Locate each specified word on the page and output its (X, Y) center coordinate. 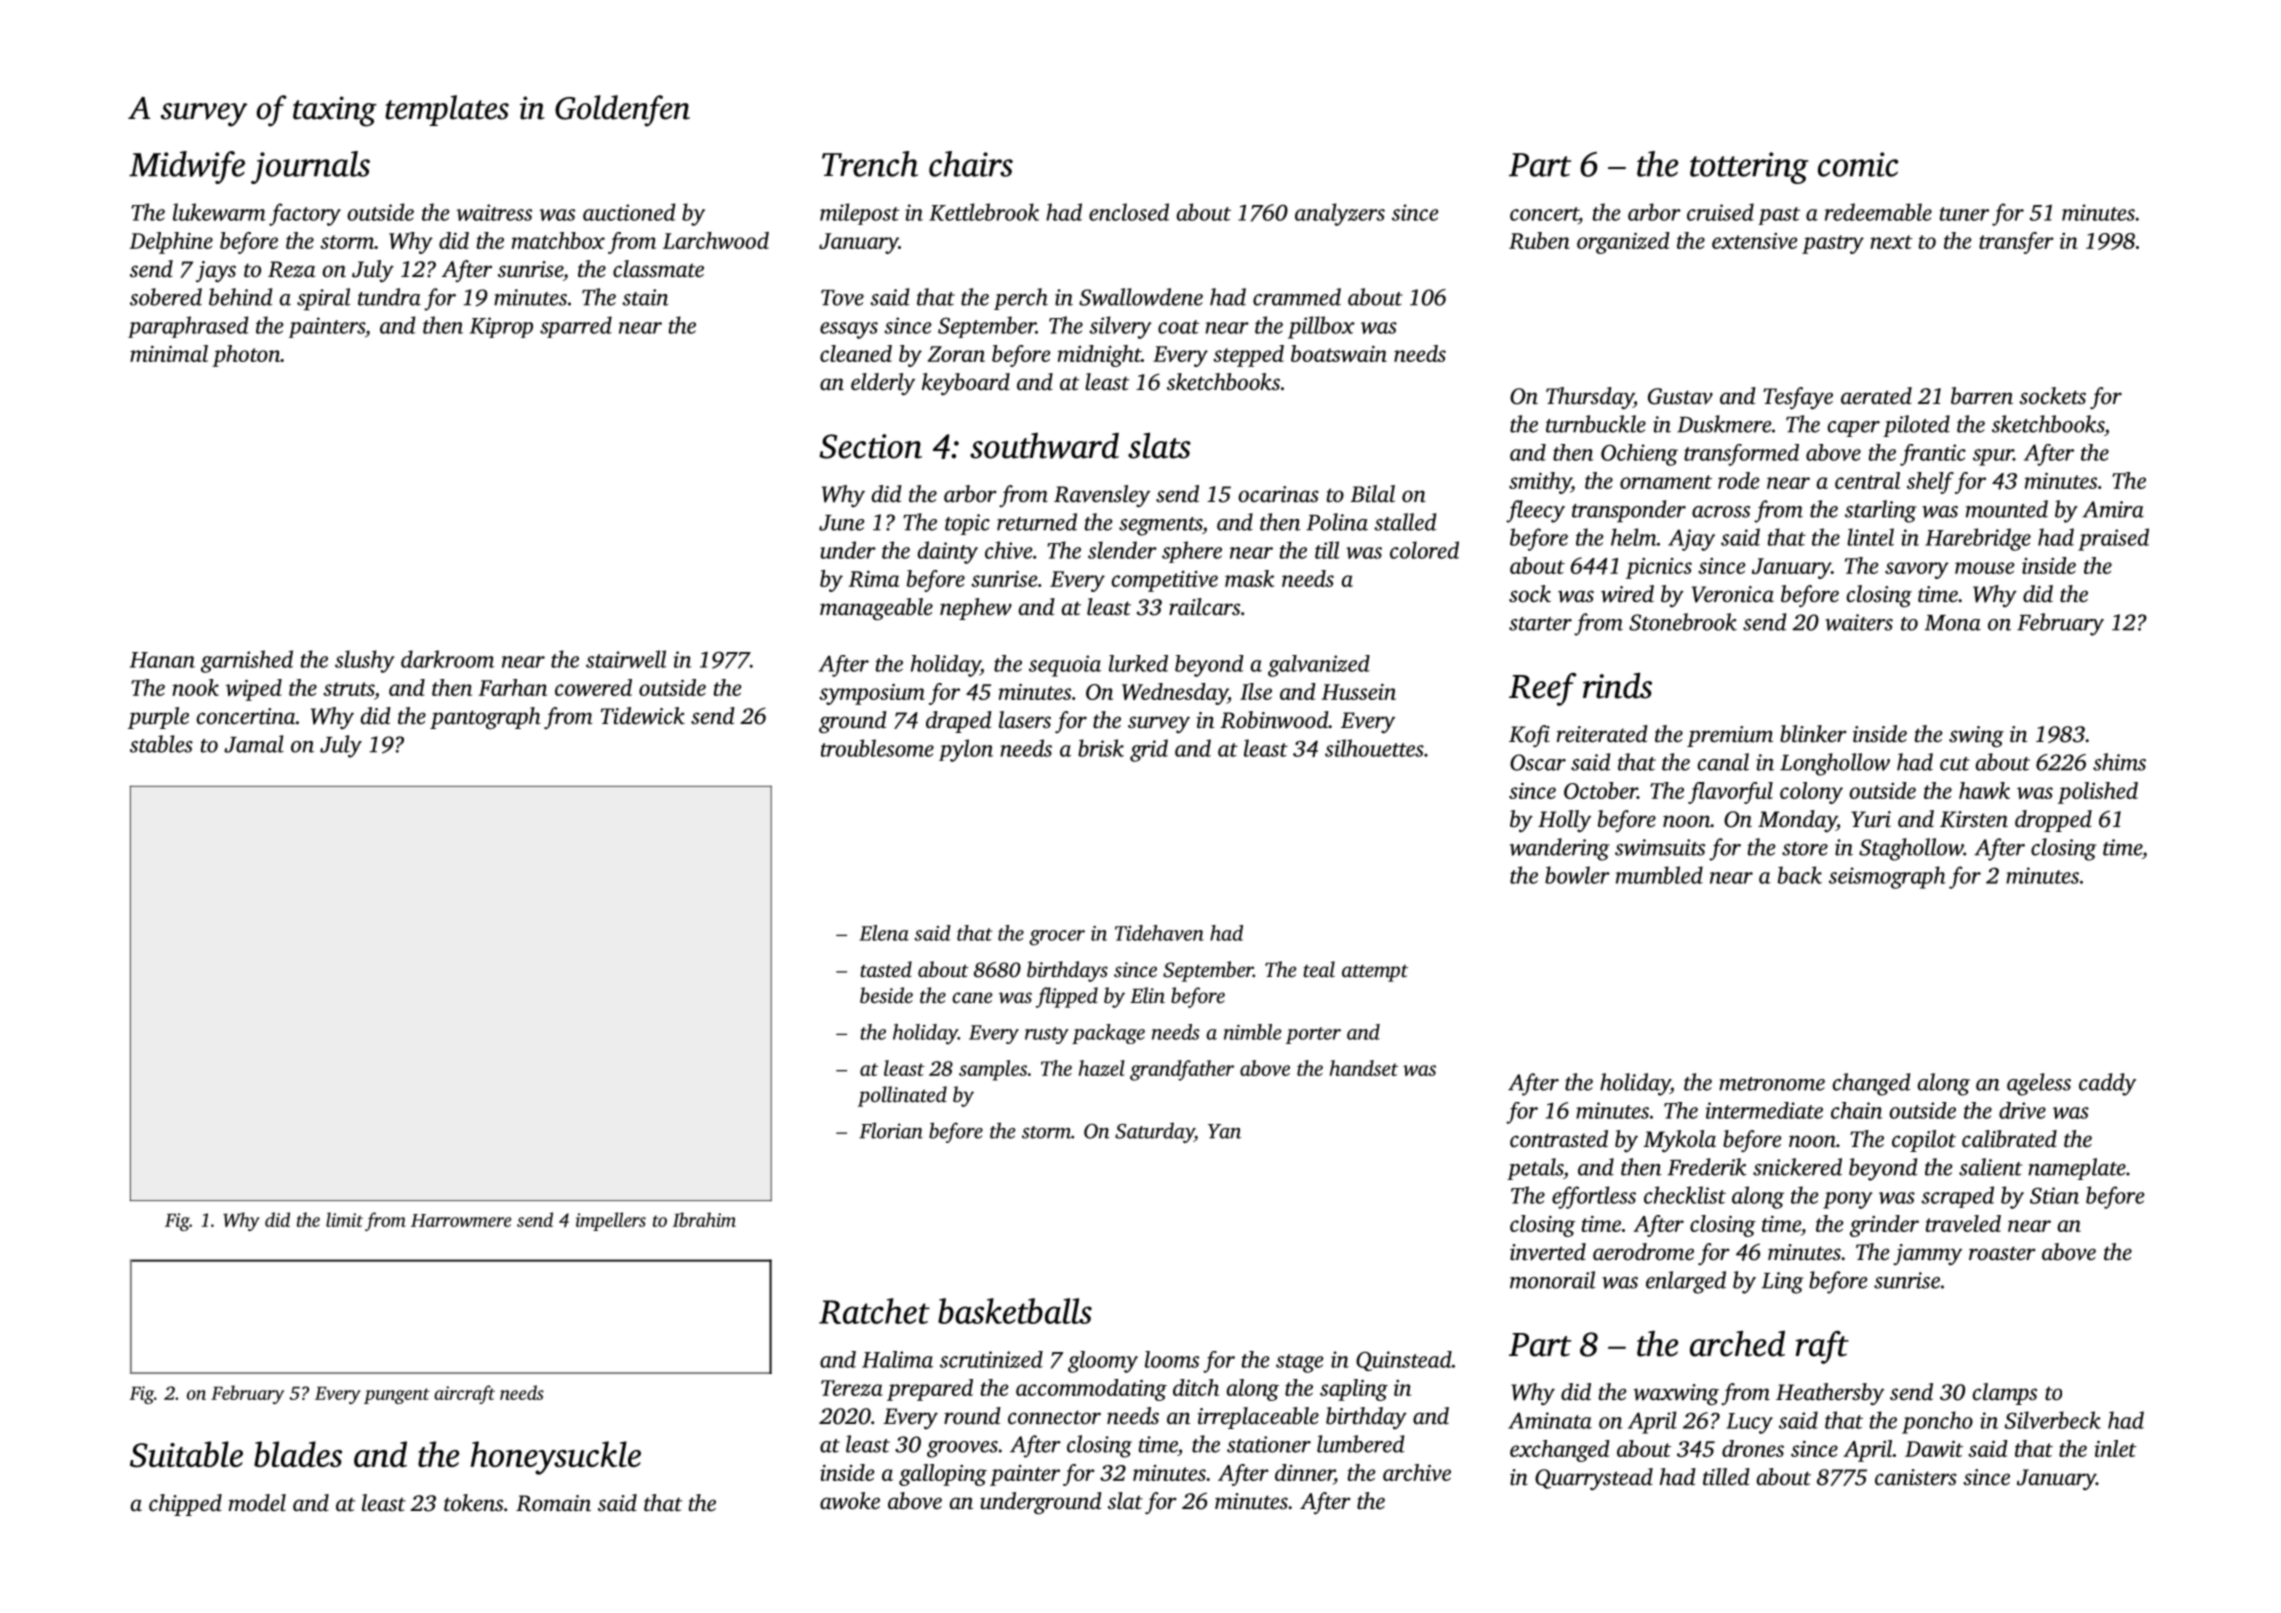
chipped (185, 1505)
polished (2098, 793)
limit (344, 1219)
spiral (323, 299)
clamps (2005, 1394)
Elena (884, 933)
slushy (365, 661)
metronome (1772, 1084)
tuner (1964, 214)
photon (246, 356)
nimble (1253, 1032)
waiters (1859, 622)
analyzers (1340, 214)
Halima (897, 1359)
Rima (874, 579)
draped (959, 722)
